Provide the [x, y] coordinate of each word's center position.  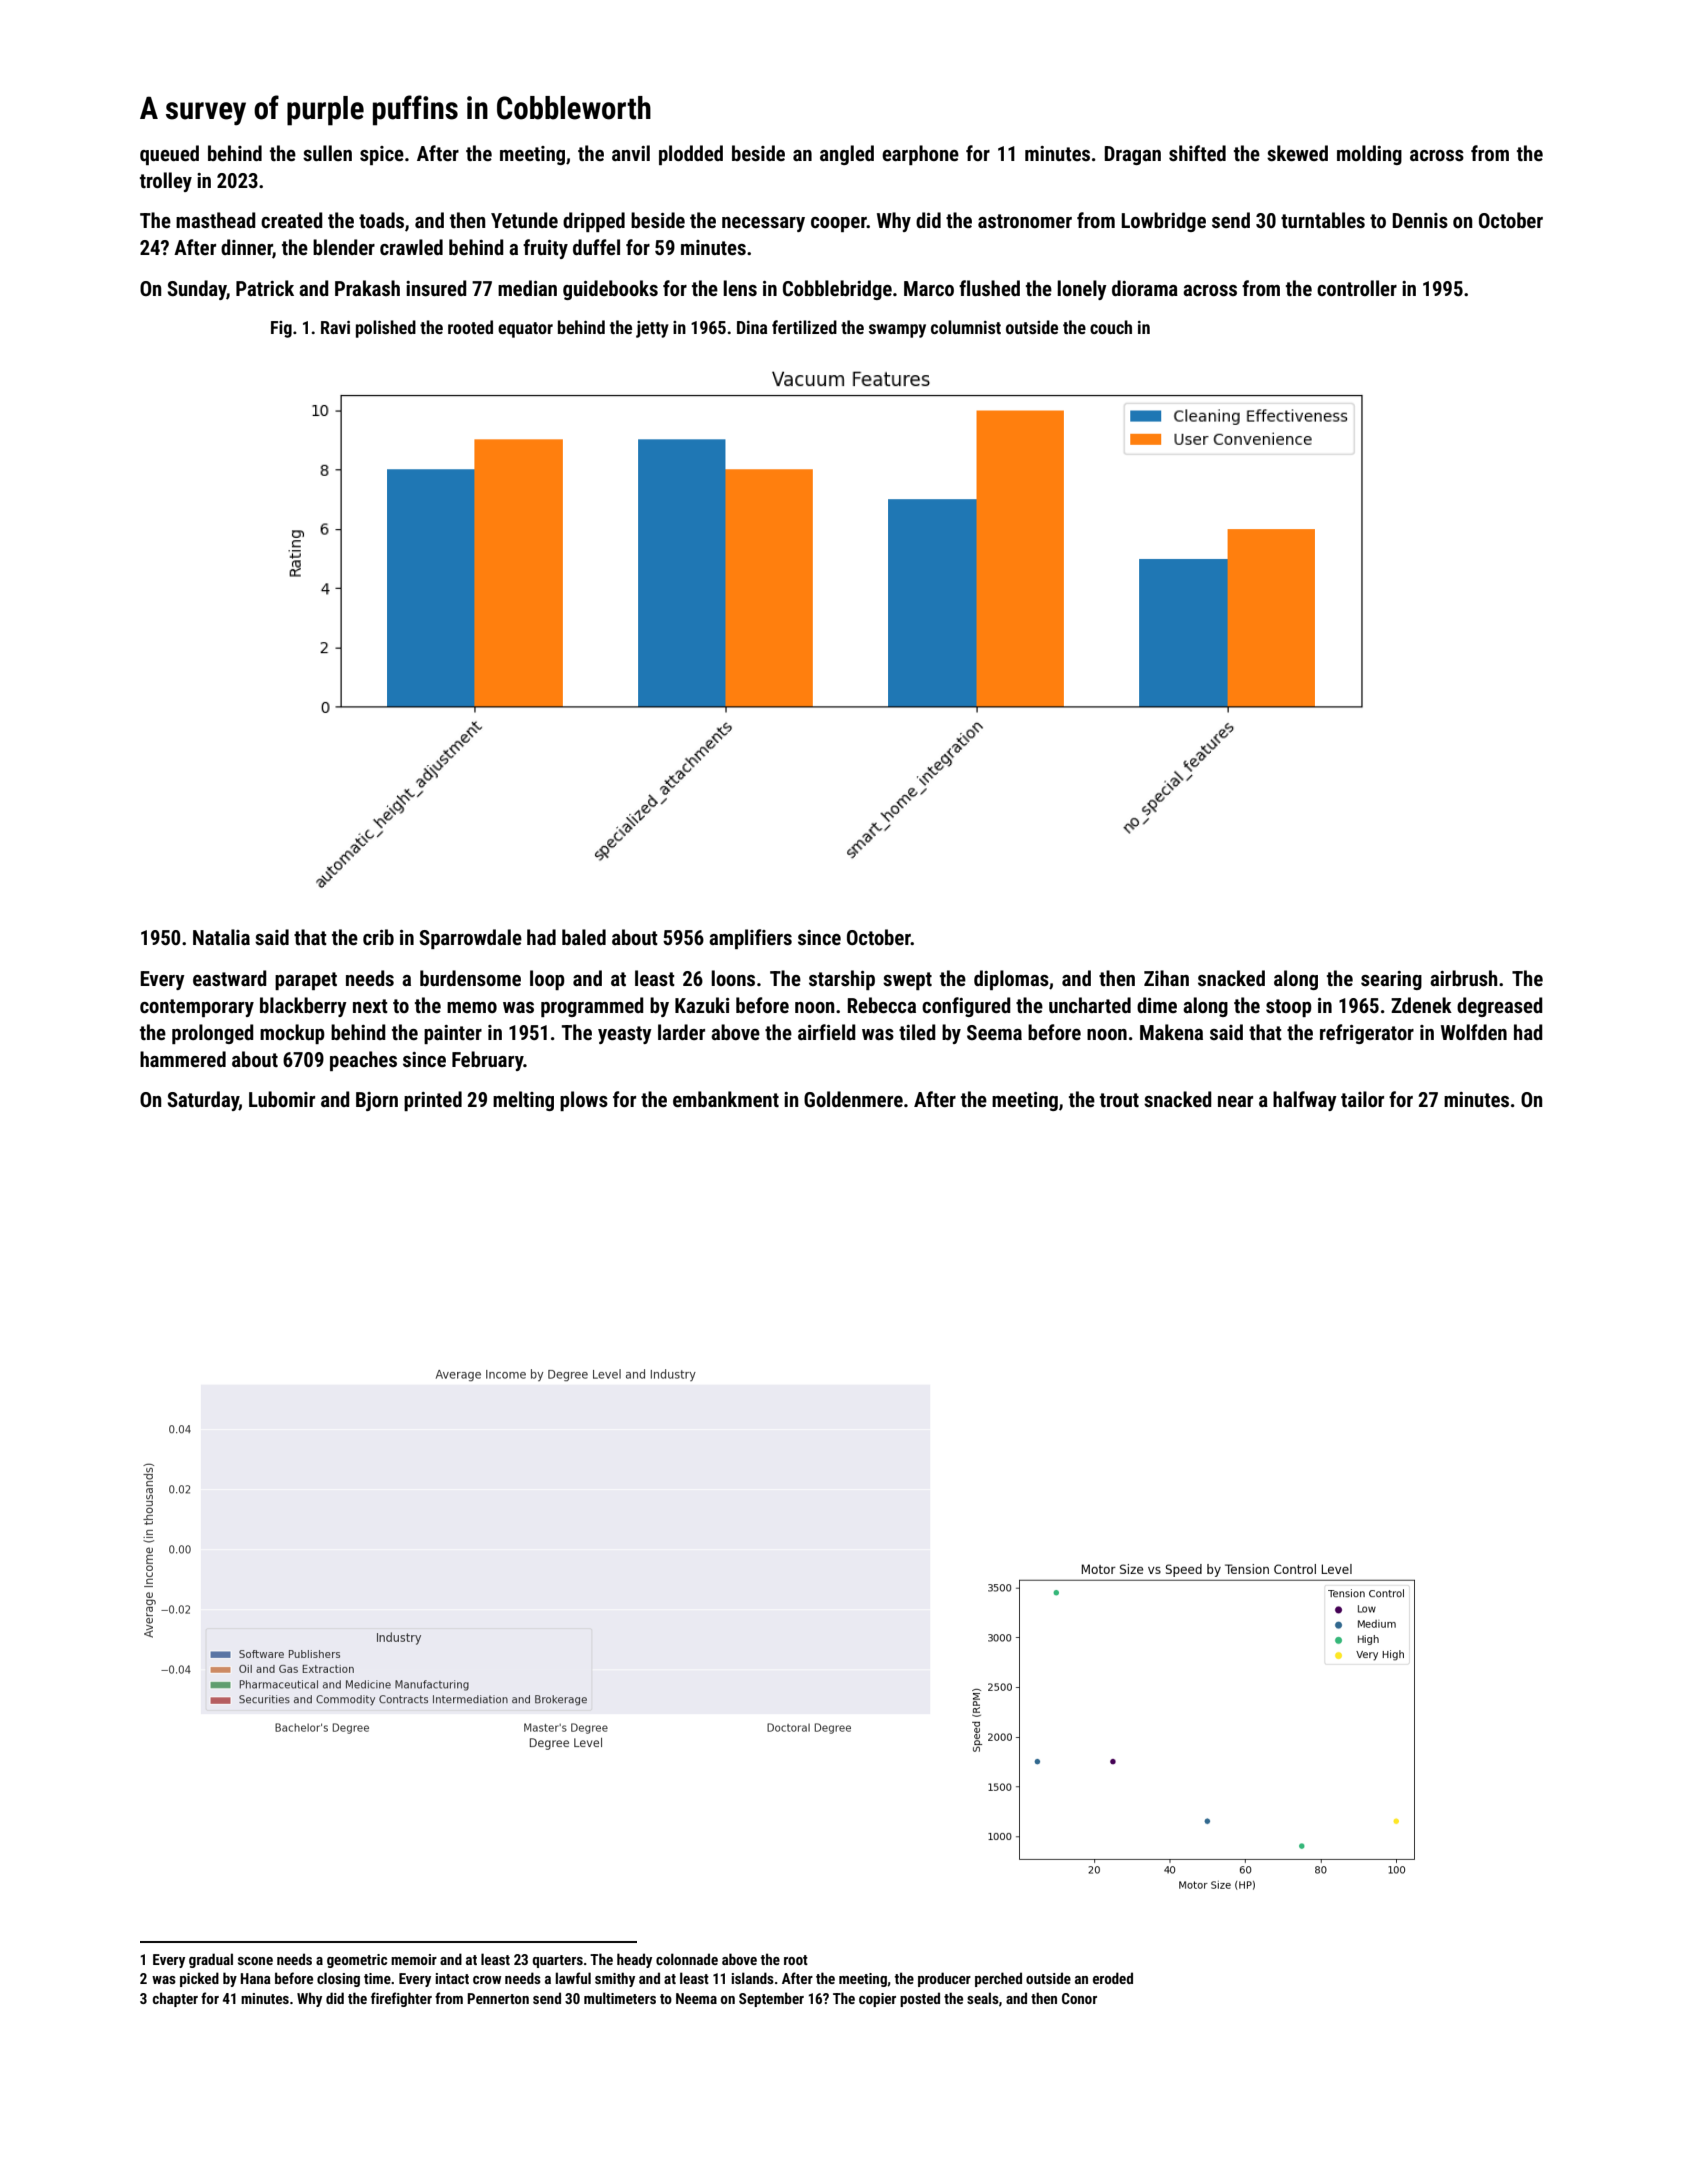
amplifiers [750, 939]
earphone [920, 155]
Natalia [221, 937]
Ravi [335, 327]
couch [1111, 327]
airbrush [1463, 978]
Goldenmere [853, 1099]
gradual [211, 1960]
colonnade [687, 1959]
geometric [357, 1961]
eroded [1113, 1978]
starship [842, 980]
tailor [1362, 1099]
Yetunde [524, 220]
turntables [1323, 220]
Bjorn [377, 1101]
